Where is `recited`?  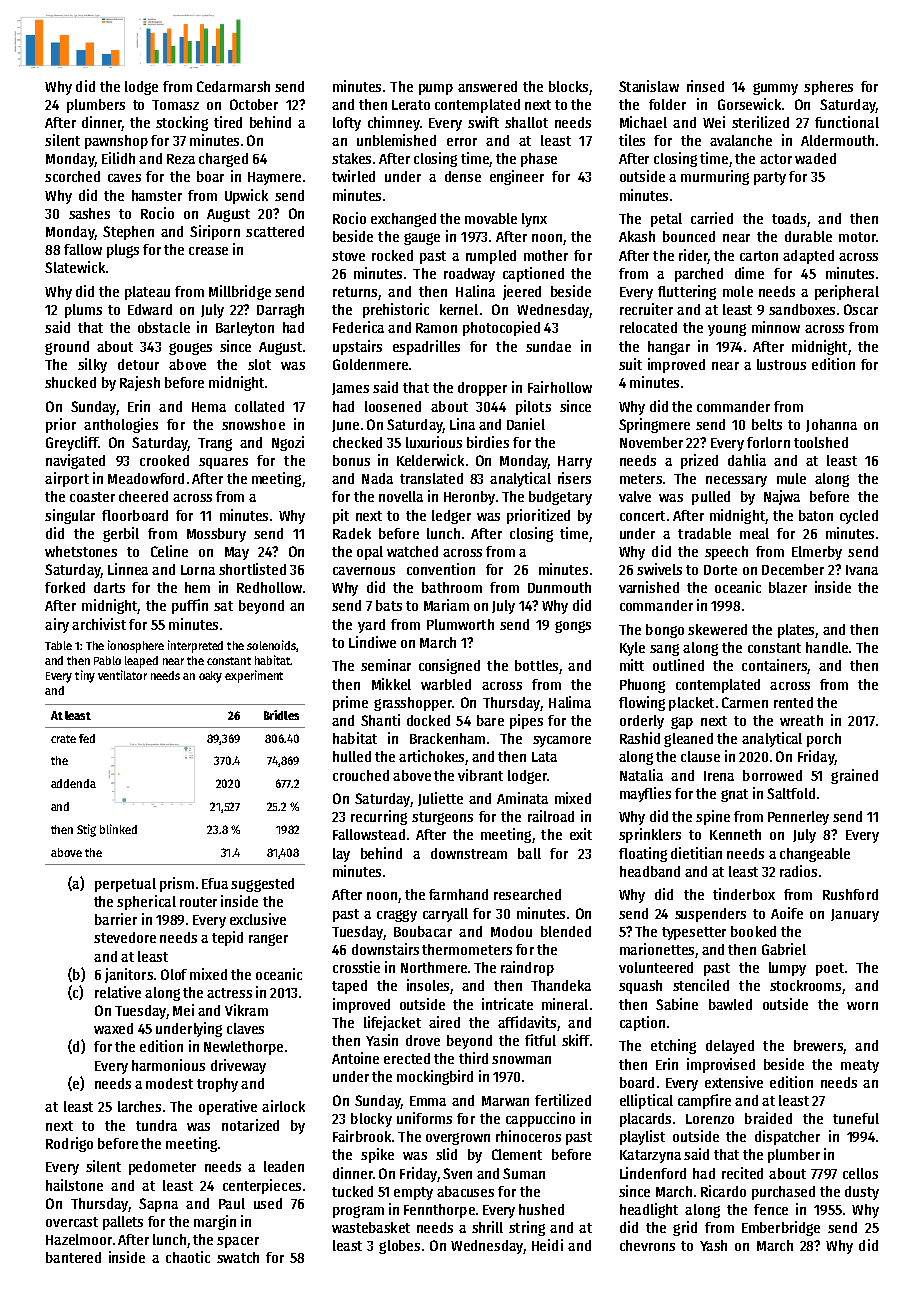 recited is located at coordinates (742, 1173).
